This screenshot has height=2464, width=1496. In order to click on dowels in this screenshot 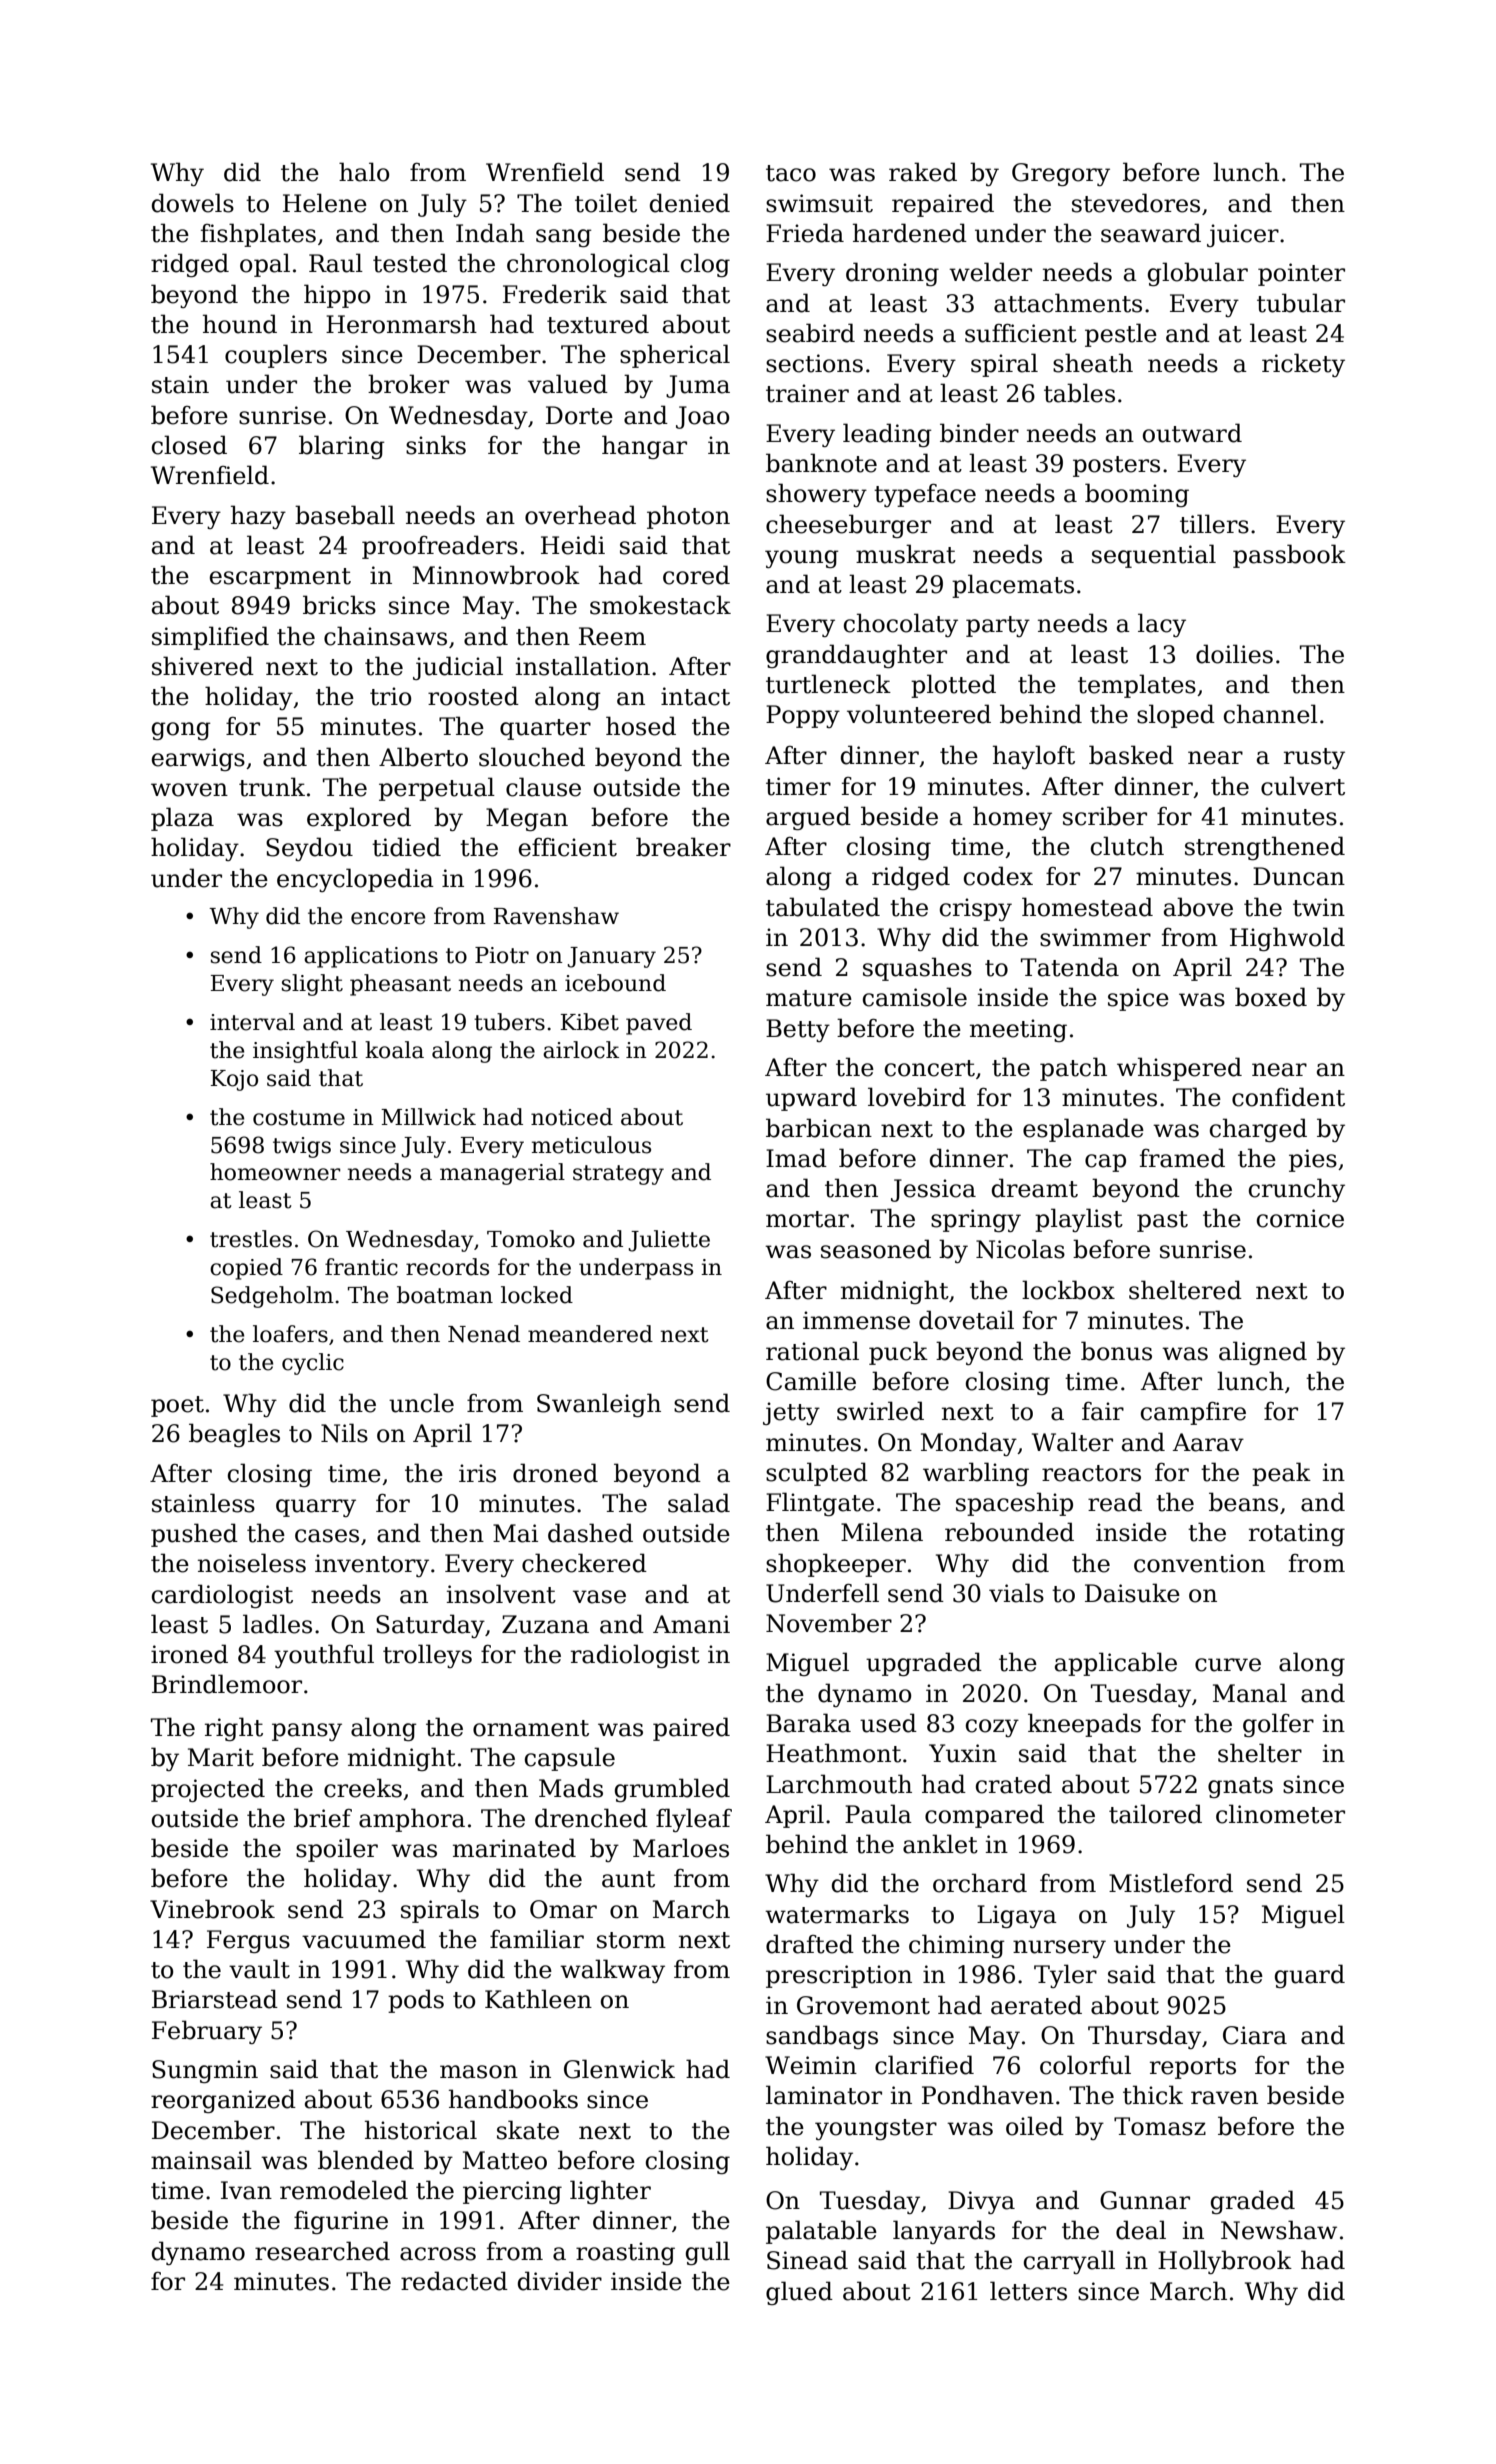, I will do `click(193, 203)`.
